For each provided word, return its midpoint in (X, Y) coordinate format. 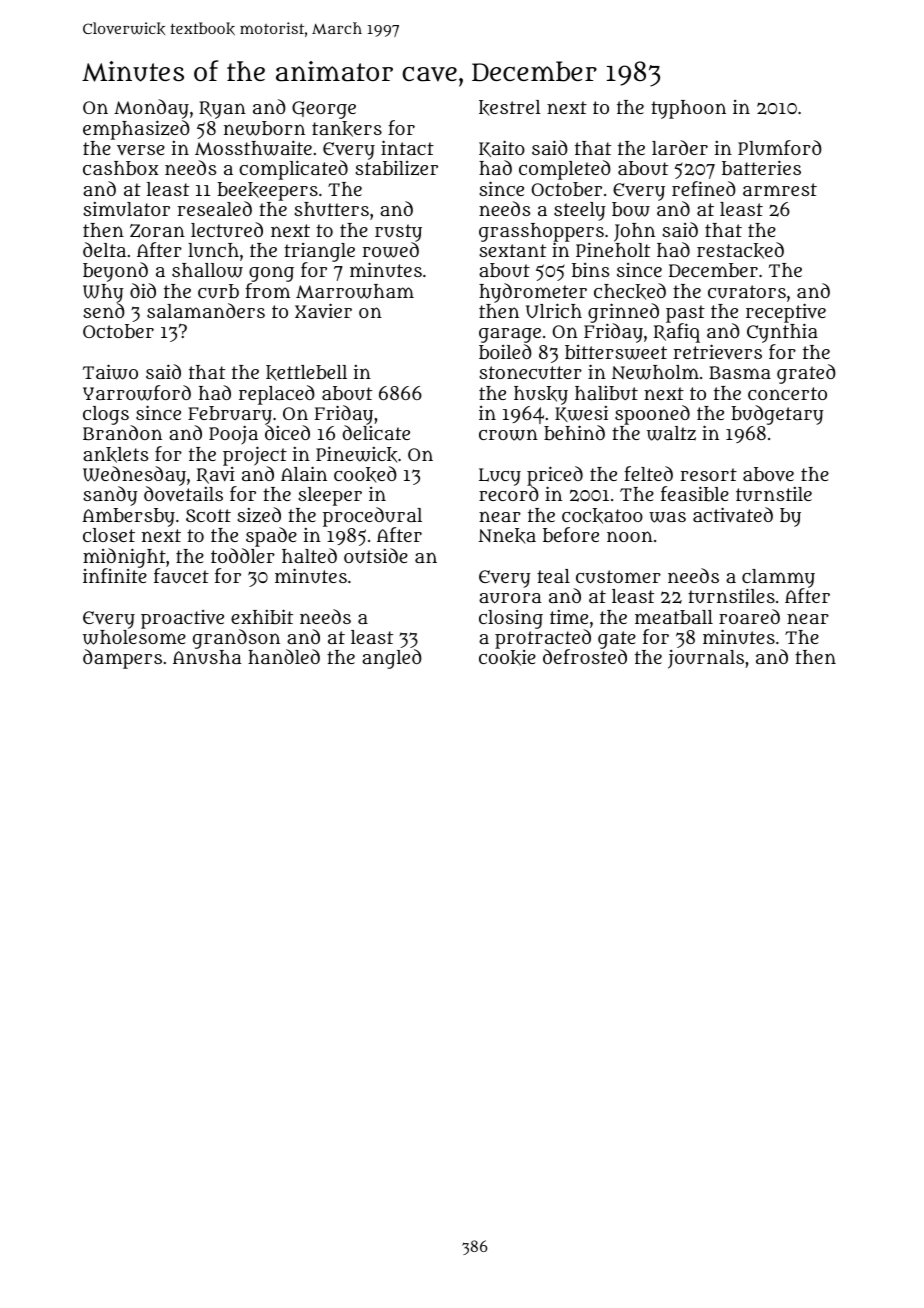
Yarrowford (137, 393)
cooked (365, 474)
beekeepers (267, 191)
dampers (122, 659)
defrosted (585, 657)
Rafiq (677, 333)
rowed (390, 250)
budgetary (777, 415)
